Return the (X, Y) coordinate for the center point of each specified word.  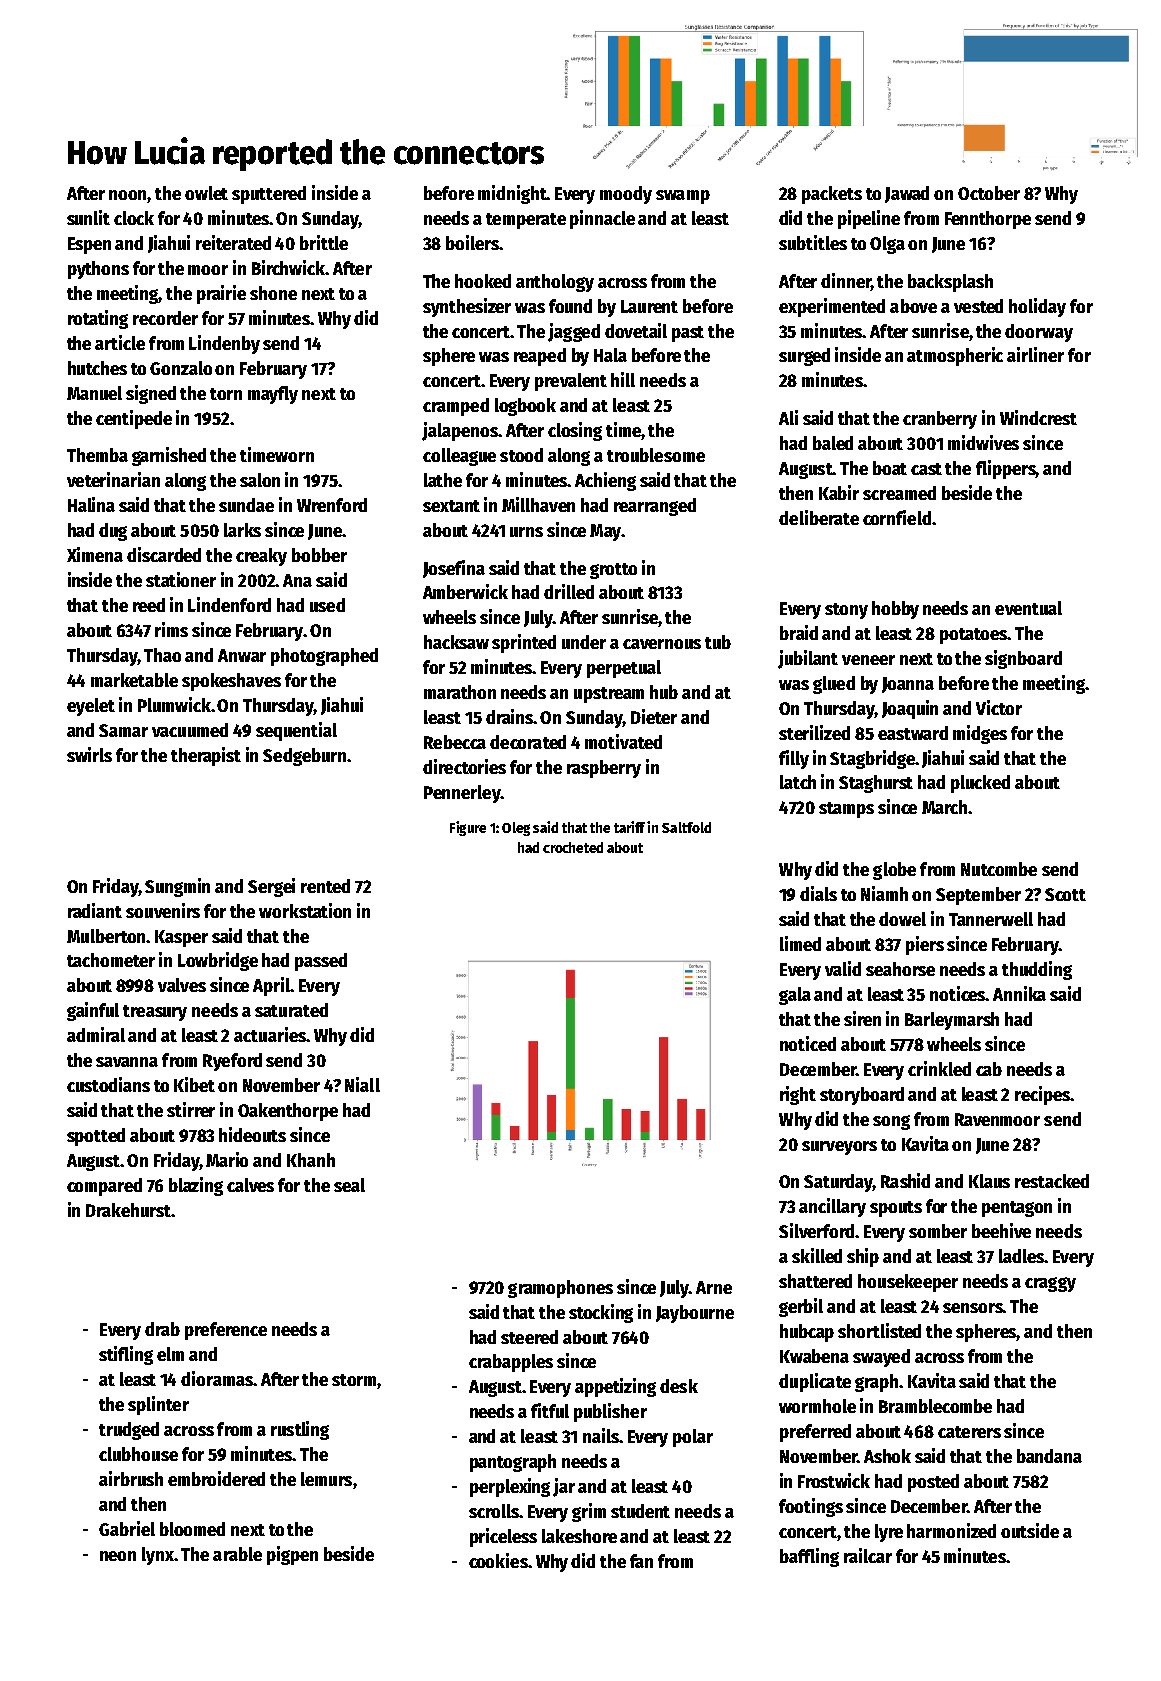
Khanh (311, 1160)
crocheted (573, 847)
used (327, 605)
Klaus (989, 1181)
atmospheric (955, 356)
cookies (498, 1560)
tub (718, 642)
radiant (95, 910)
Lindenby (224, 344)
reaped (540, 357)
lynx (158, 1556)
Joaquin (910, 709)
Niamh (884, 893)
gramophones (560, 1289)
